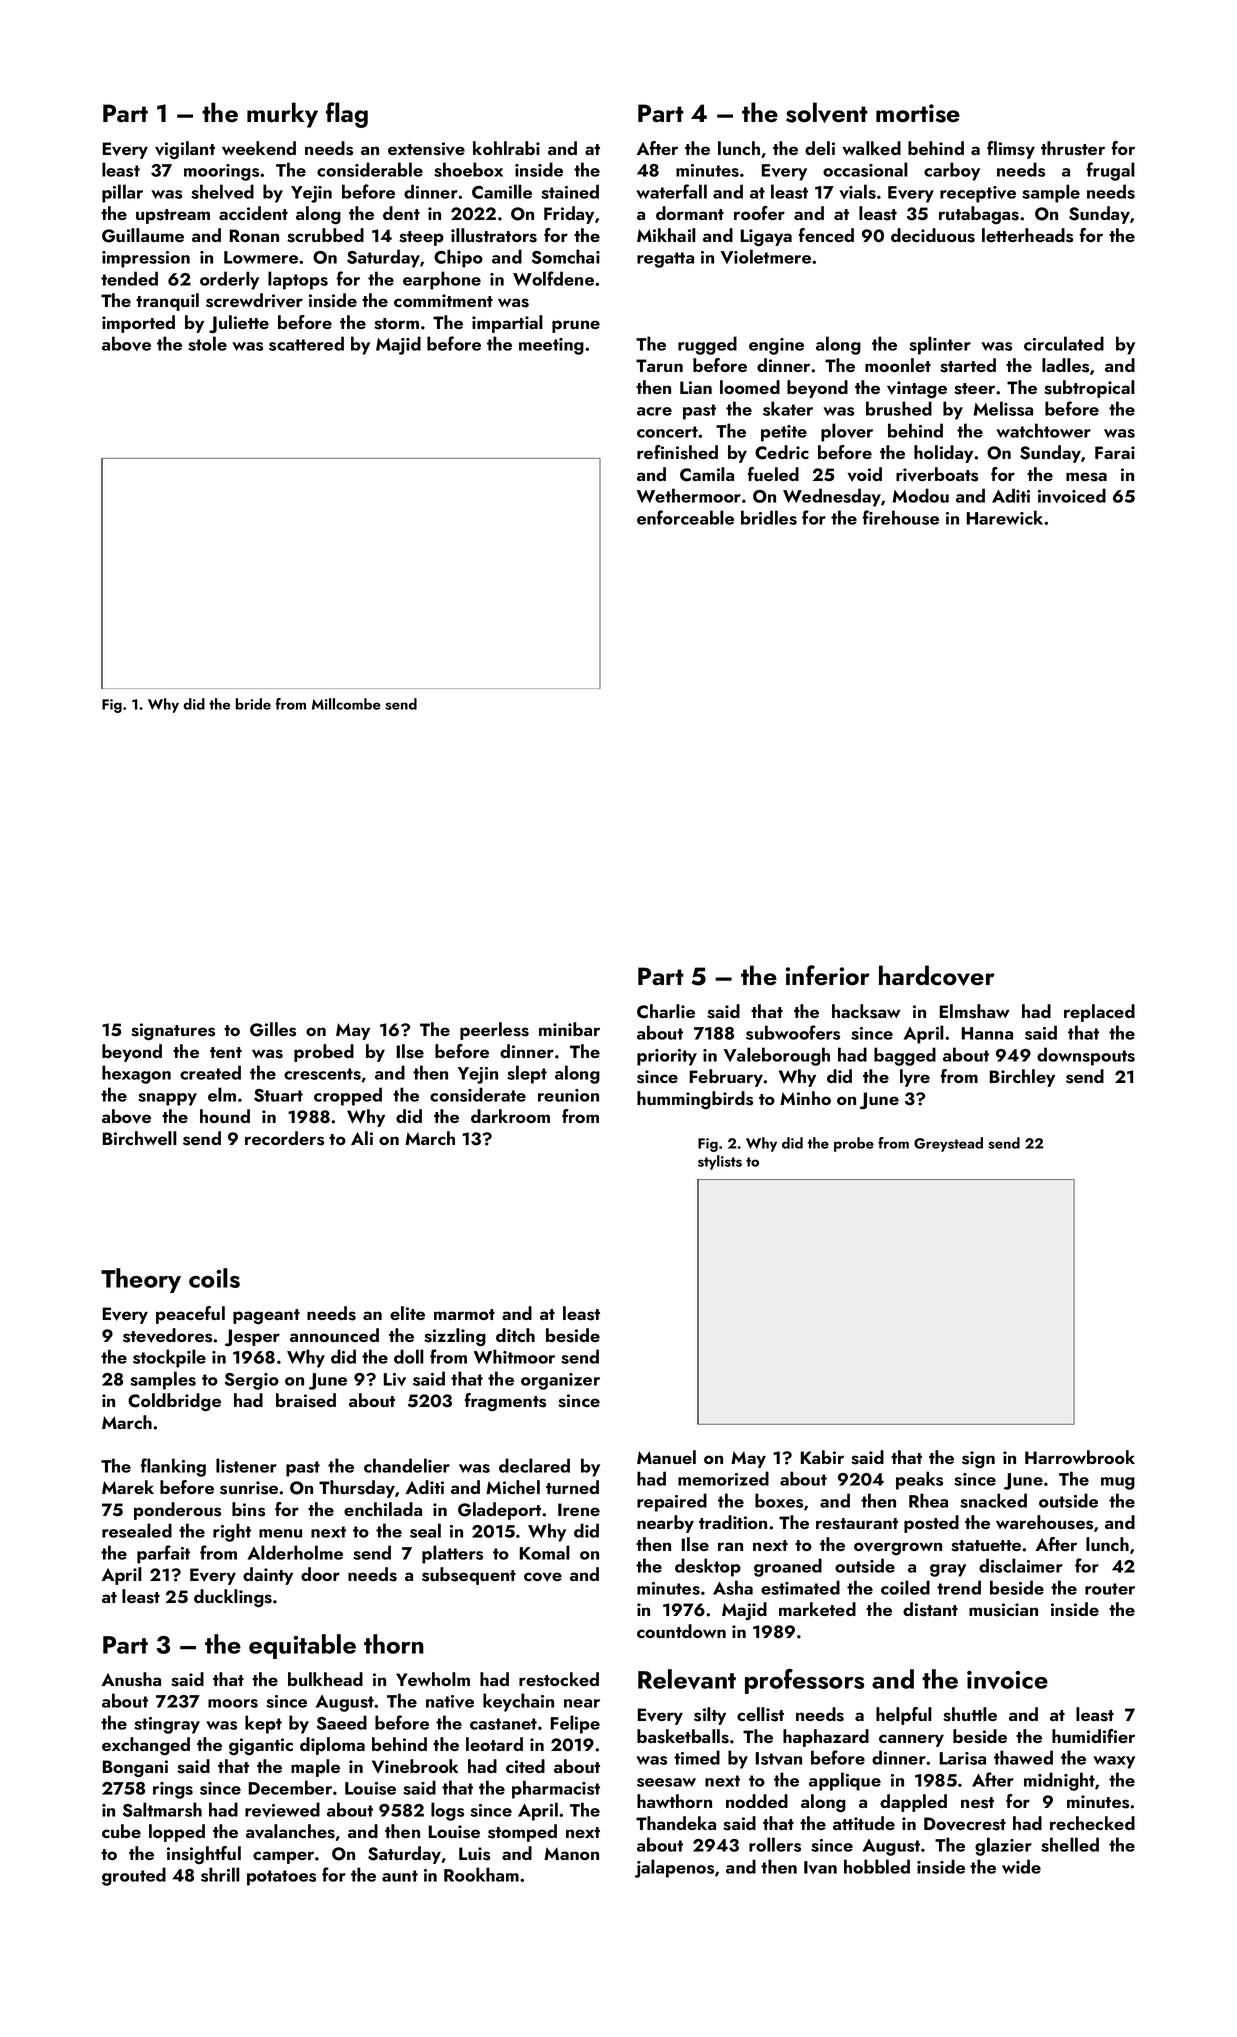 This screenshot has width=1237, height=2037. Describe the element at coordinates (281, 1878) in the screenshot. I see `potatoes` at that location.
